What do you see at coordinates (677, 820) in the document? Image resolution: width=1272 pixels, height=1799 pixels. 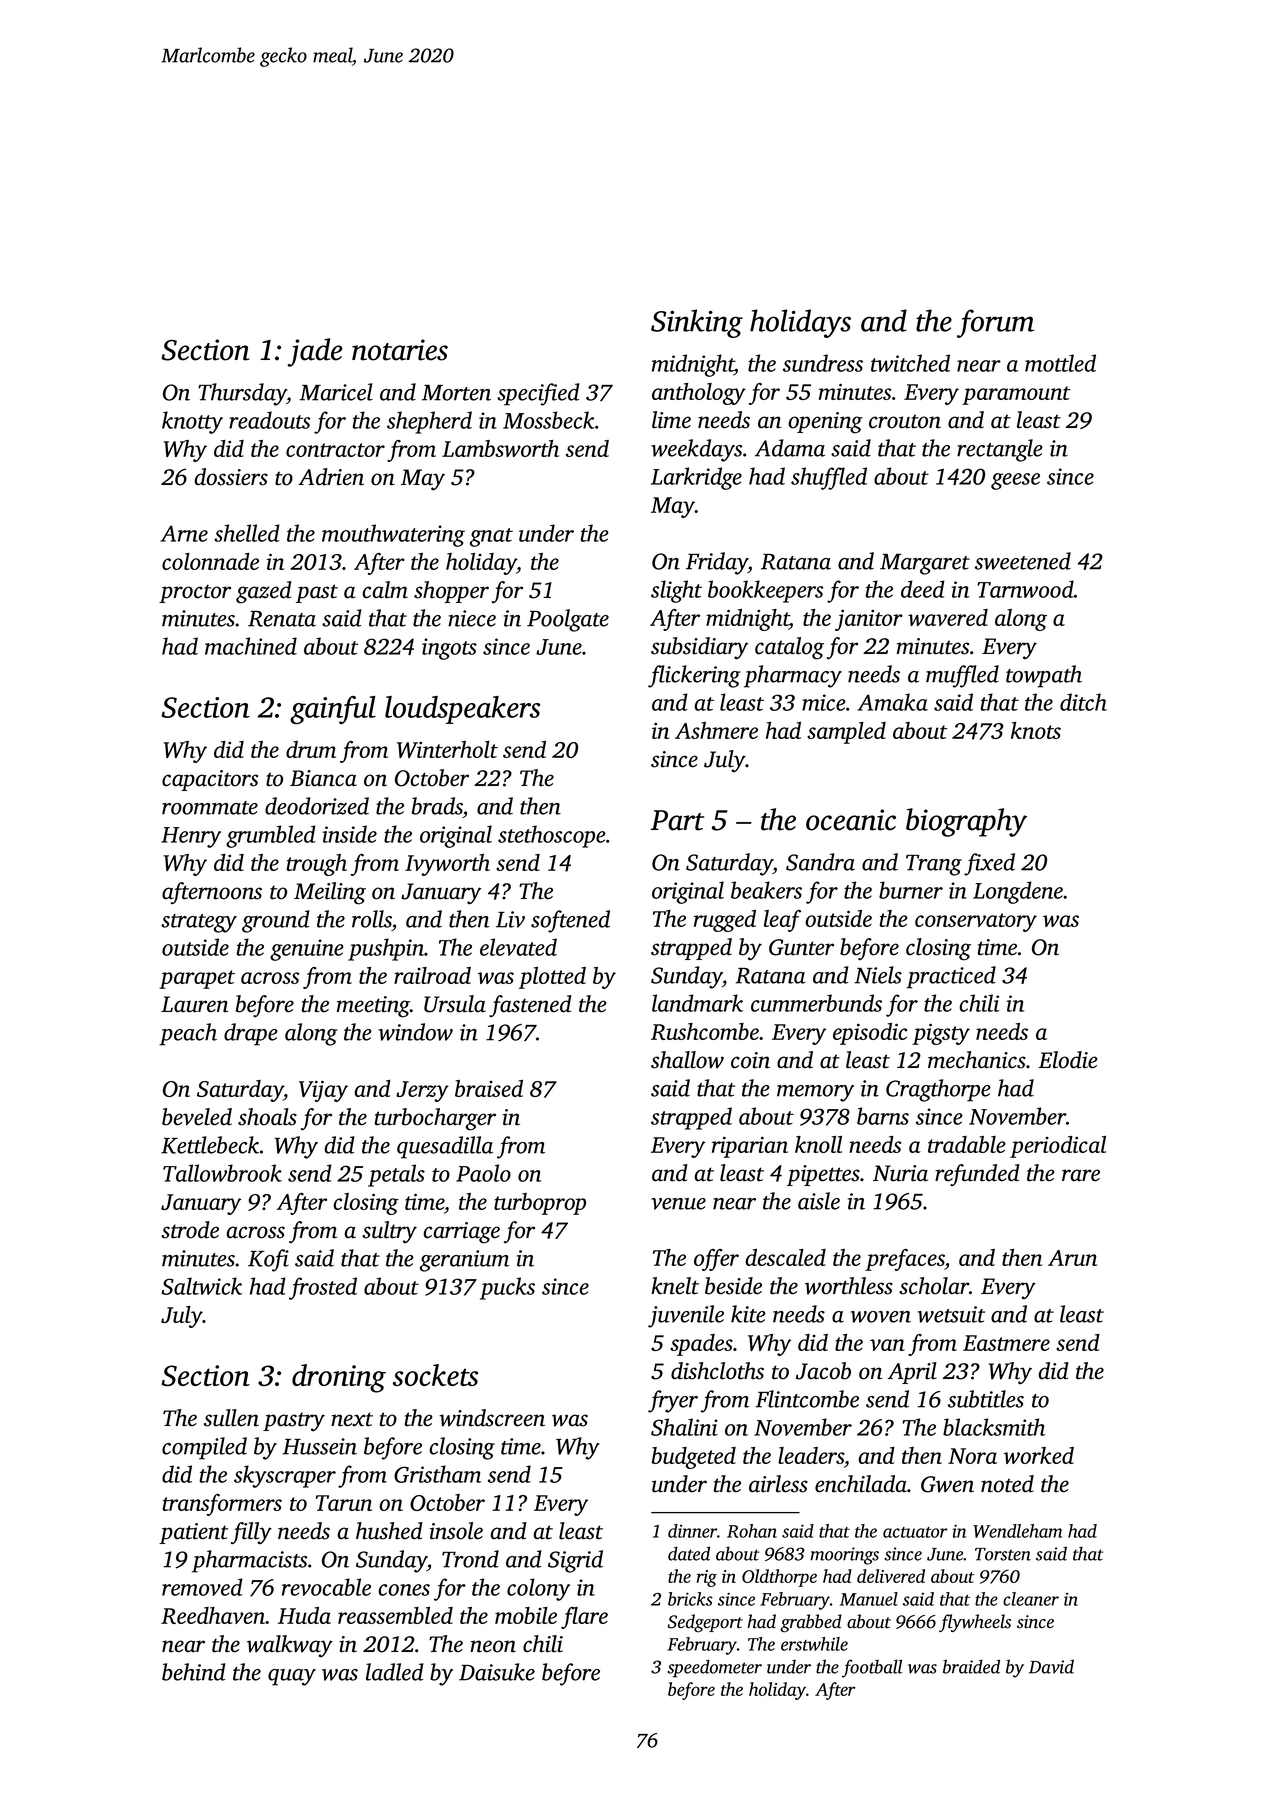 I see `Part` at bounding box center [677, 820].
